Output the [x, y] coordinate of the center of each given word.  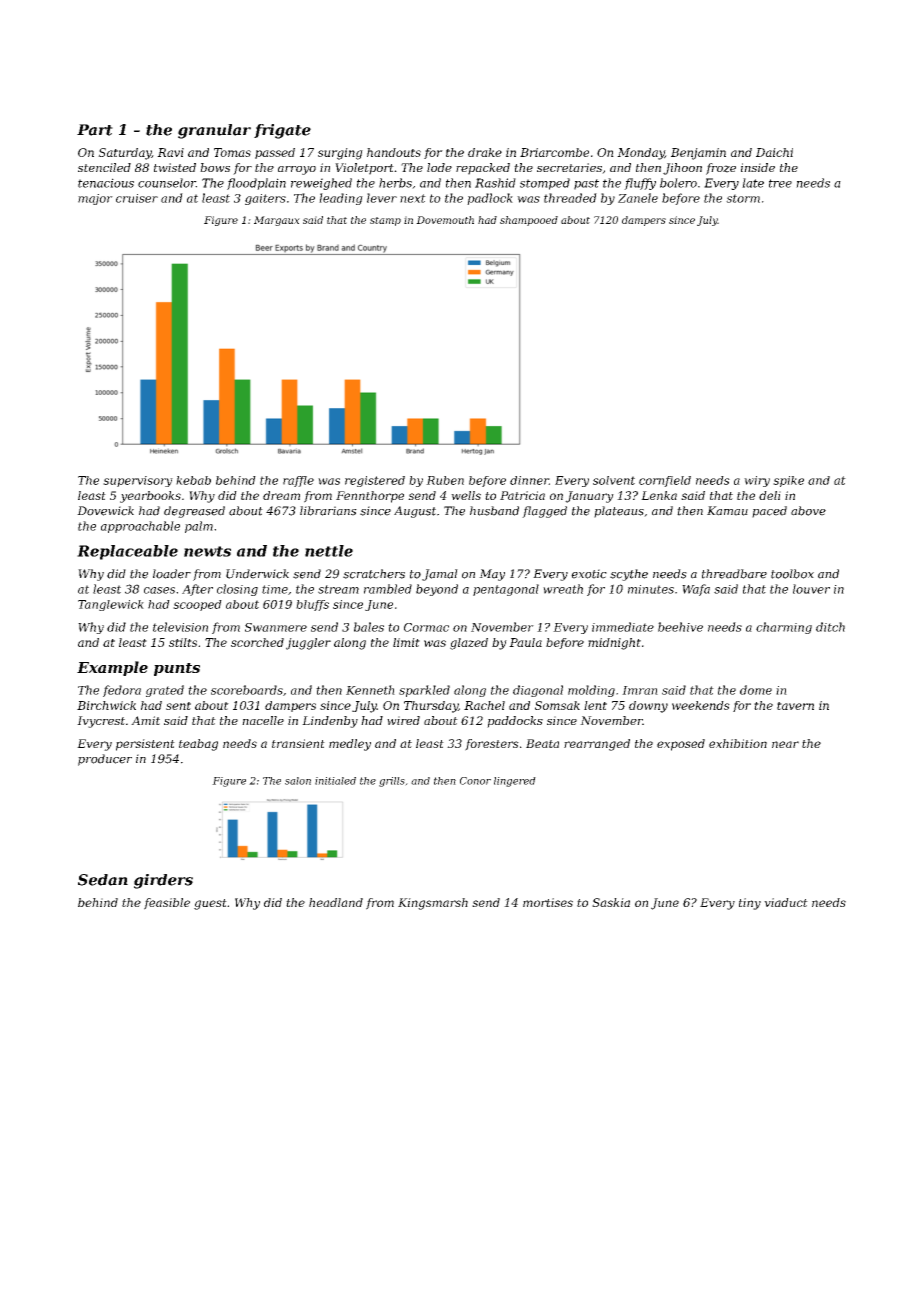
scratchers [374, 574]
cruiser [137, 198]
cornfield [665, 481]
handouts [394, 152]
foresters [492, 745]
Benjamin [698, 154]
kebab [193, 480]
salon [298, 781]
